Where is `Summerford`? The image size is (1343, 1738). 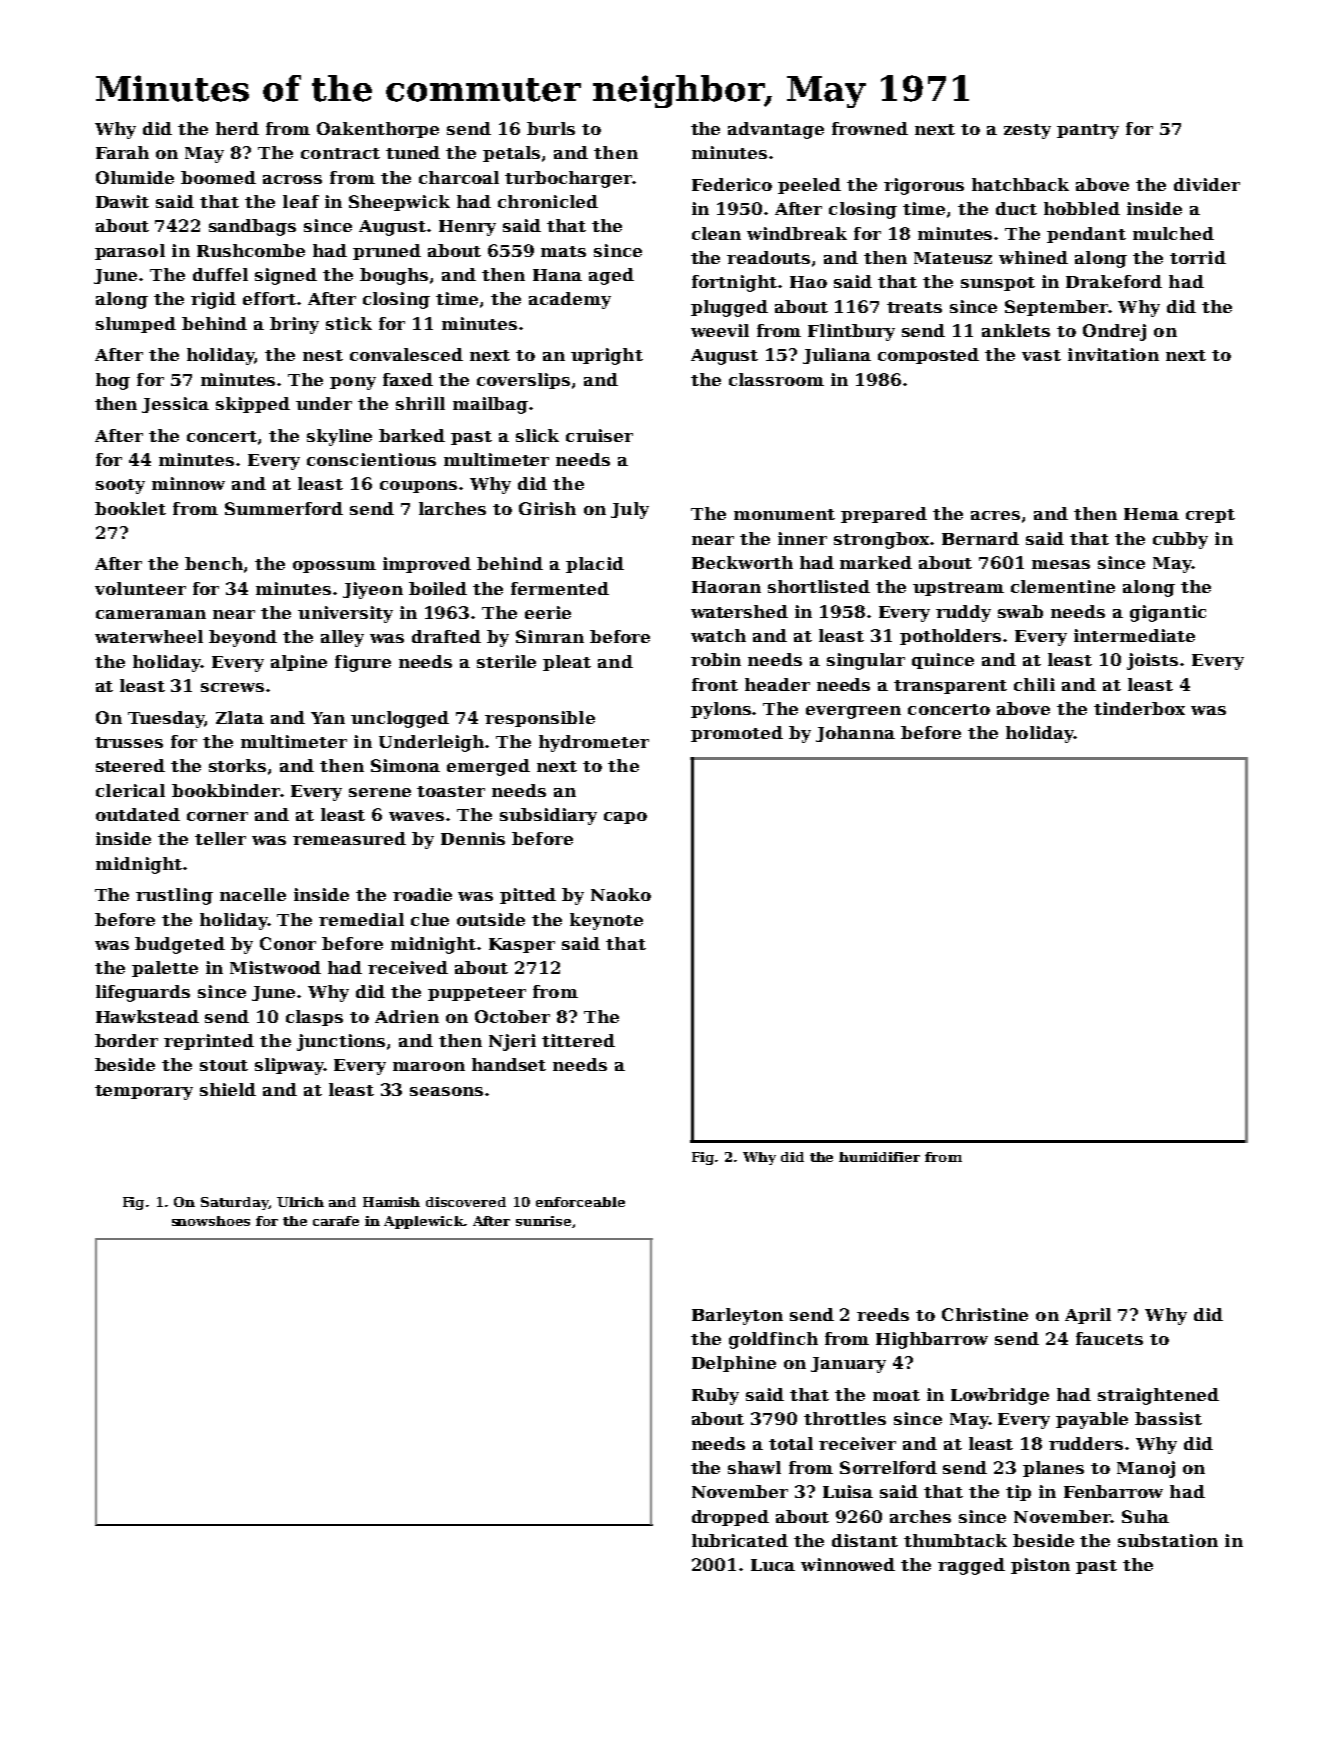 Summerford is located at coordinates (284, 508).
